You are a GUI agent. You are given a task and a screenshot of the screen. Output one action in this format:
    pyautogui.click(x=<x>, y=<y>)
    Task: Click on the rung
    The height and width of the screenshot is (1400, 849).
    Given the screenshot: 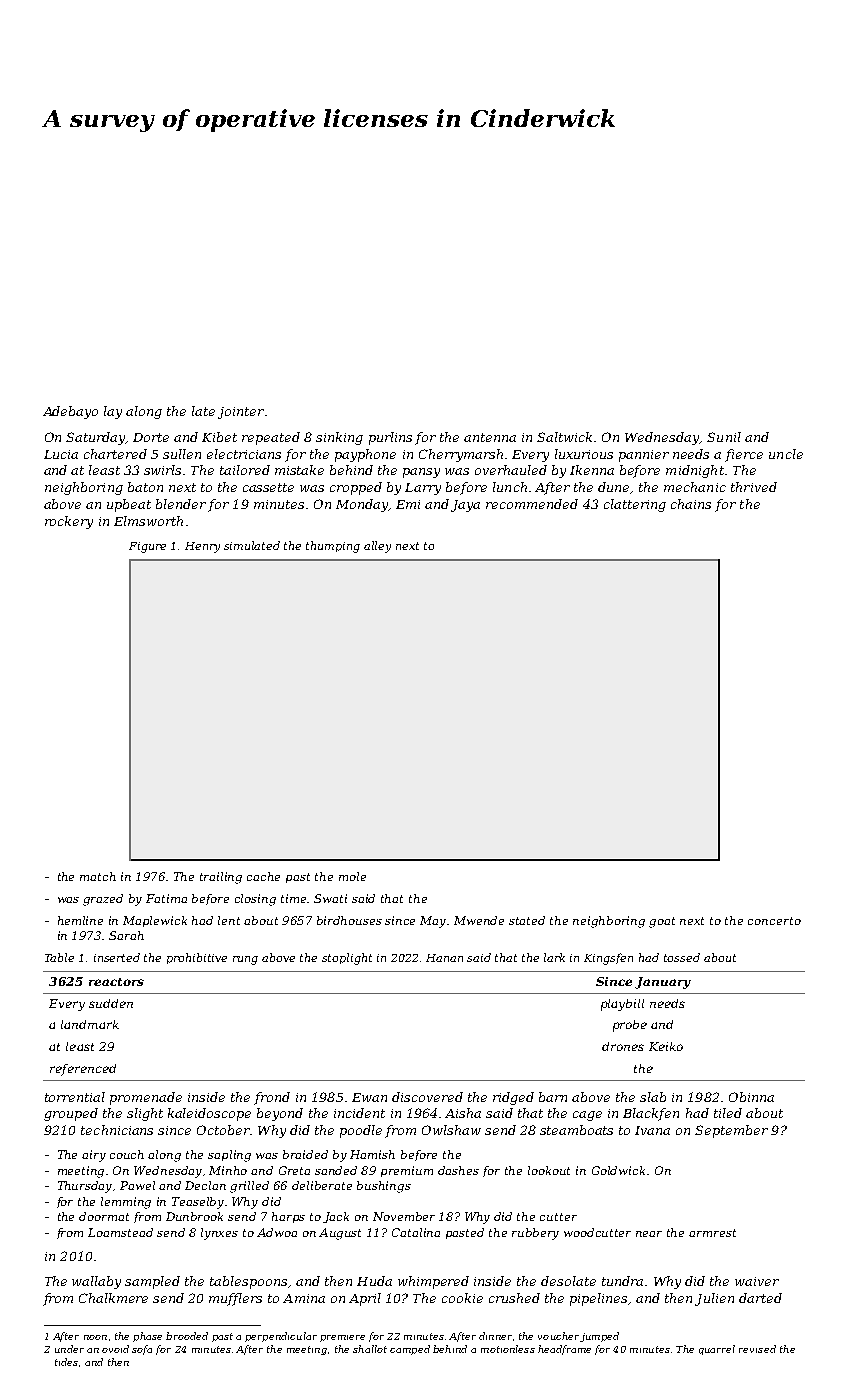 What is the action you would take?
    pyautogui.click(x=245, y=960)
